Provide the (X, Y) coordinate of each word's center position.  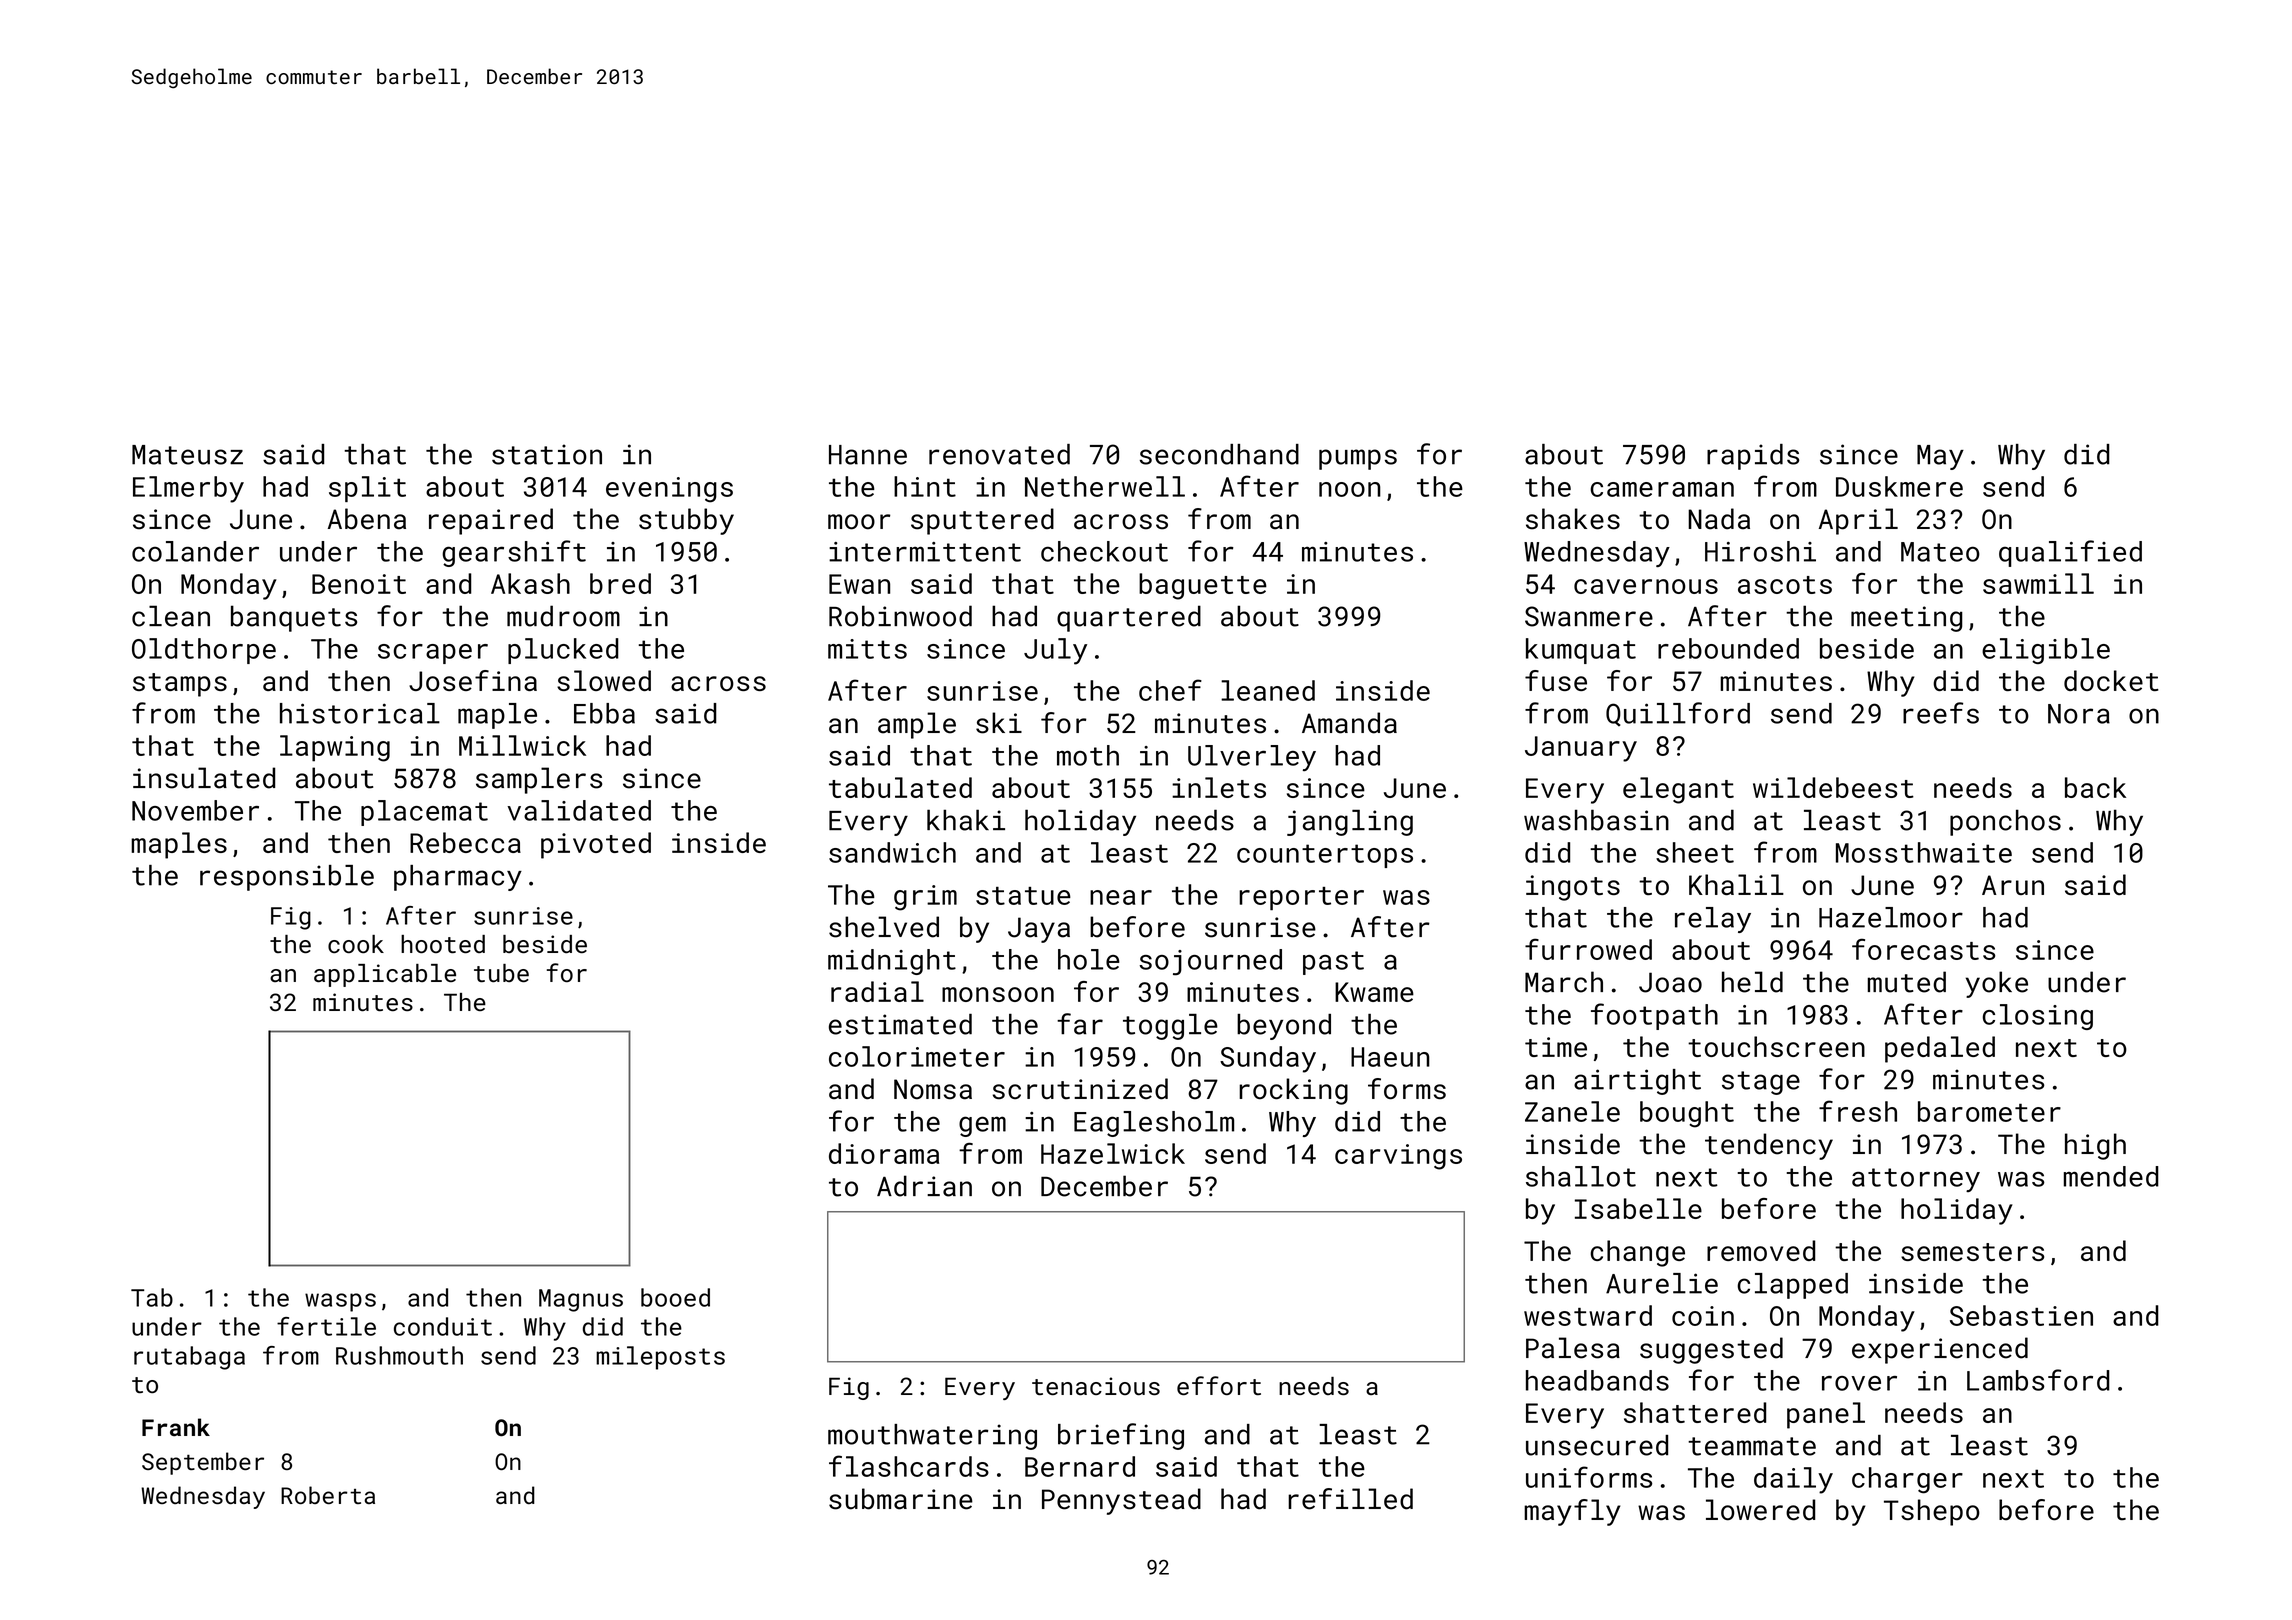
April (1858, 521)
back (2095, 787)
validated (579, 810)
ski (999, 723)
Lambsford (2038, 1380)
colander (195, 551)
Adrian (924, 1186)
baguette (1203, 586)
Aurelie (1662, 1283)
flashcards (909, 1466)
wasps (340, 1302)
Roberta (328, 1495)
